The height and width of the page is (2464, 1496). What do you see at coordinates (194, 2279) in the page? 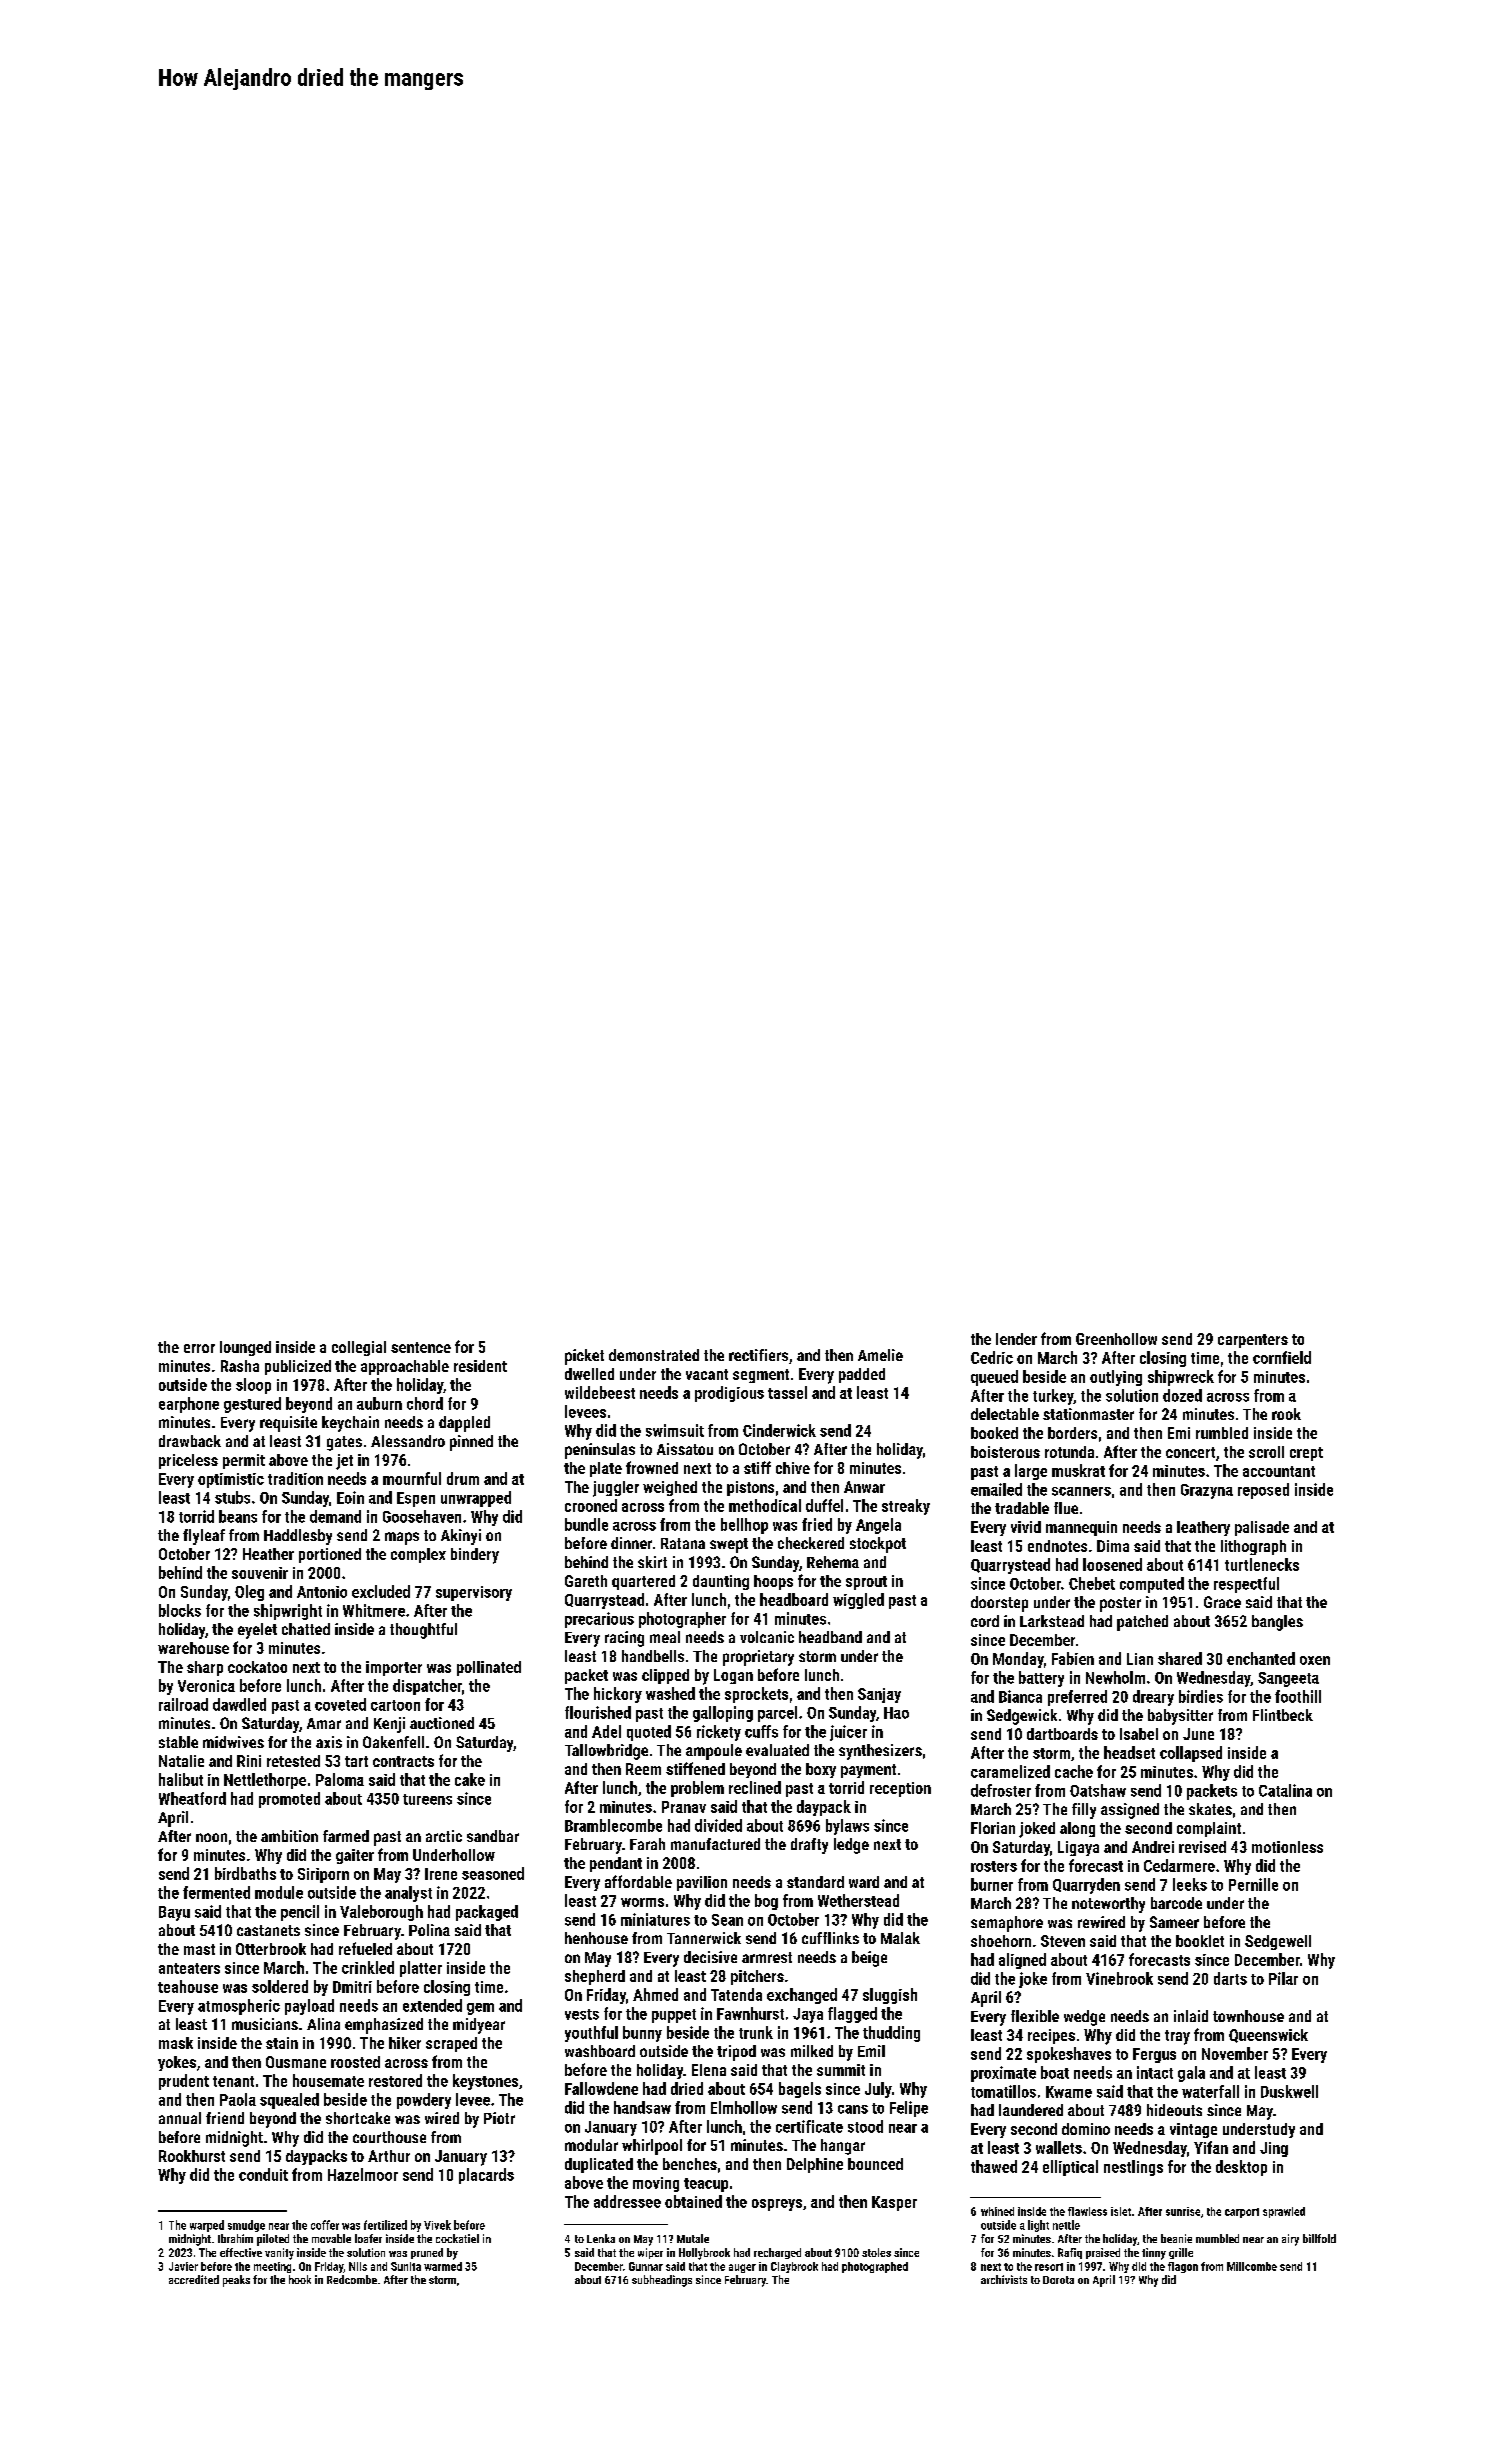
I see `accredited` at bounding box center [194, 2279].
